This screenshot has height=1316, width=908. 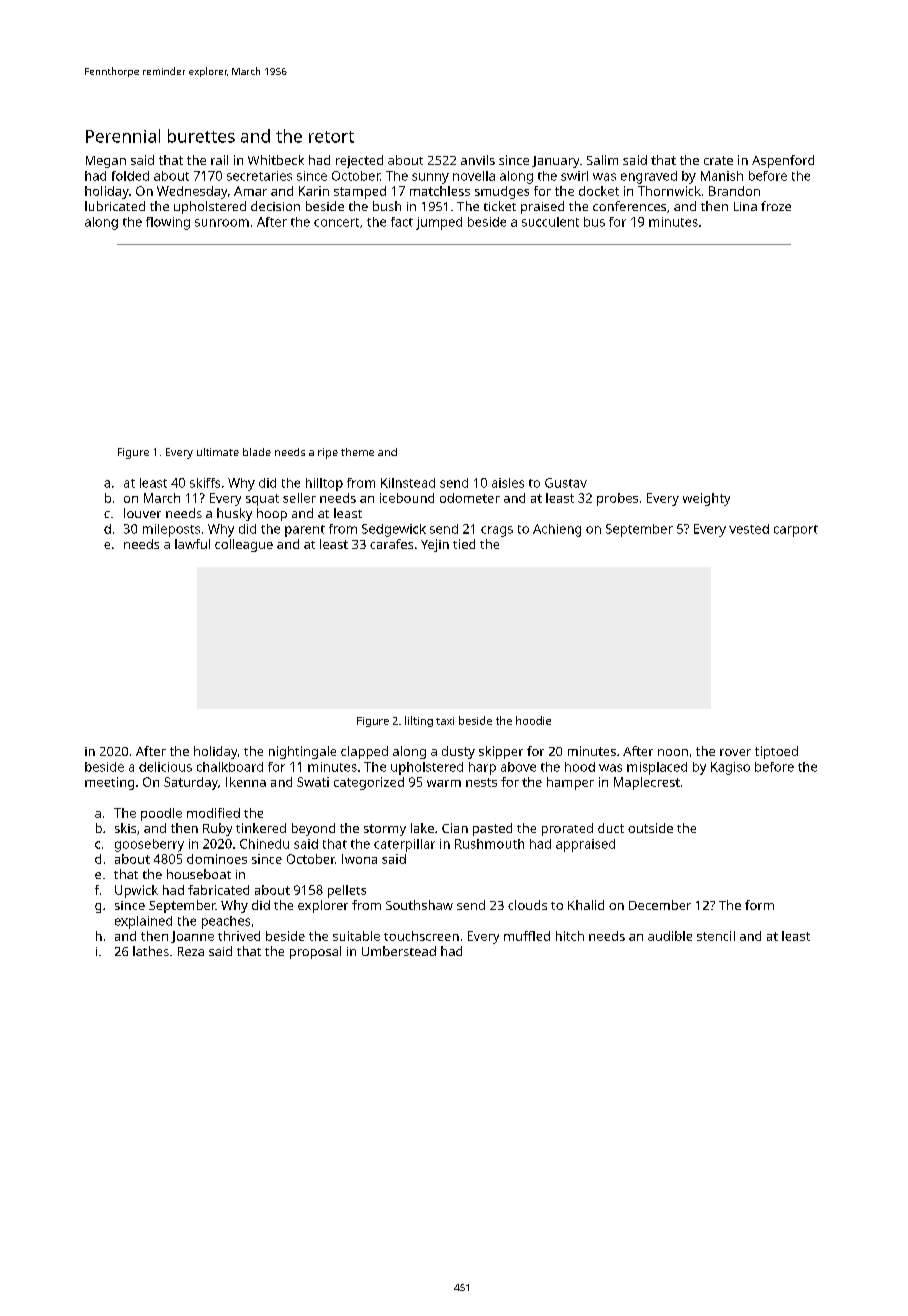 What do you see at coordinates (518, 767) in the screenshot?
I see `above` at bounding box center [518, 767].
